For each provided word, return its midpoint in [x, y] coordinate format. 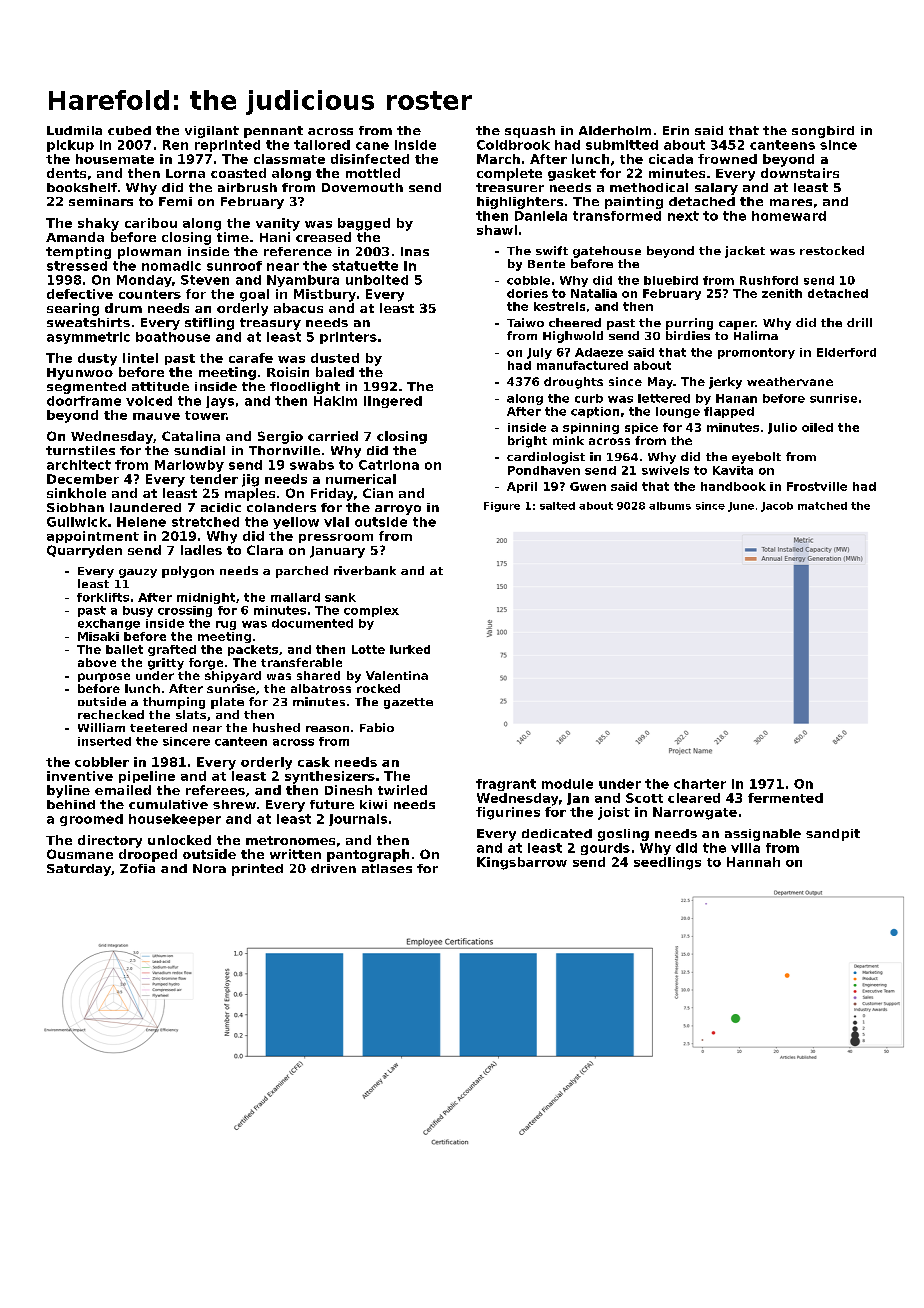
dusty [97, 359]
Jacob [777, 507]
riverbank [365, 570]
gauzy [138, 573]
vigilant [212, 132]
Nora [209, 868]
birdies [688, 335]
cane [372, 146]
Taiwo [525, 322]
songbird [823, 132]
